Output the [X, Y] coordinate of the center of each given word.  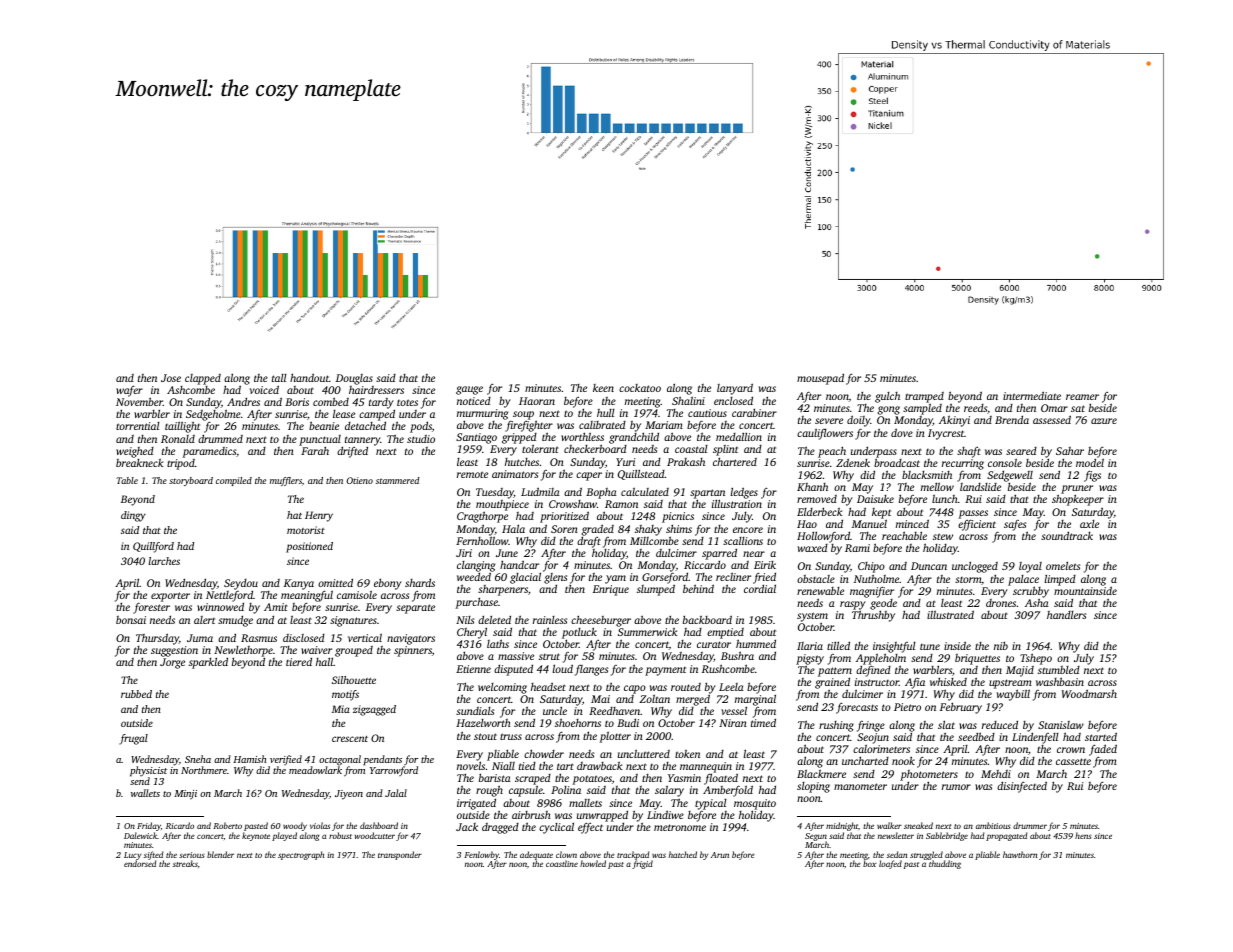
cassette [1073, 761]
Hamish [250, 759]
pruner [1077, 490]
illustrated [950, 614]
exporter [170, 597]
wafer [129, 391]
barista [495, 777]
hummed [756, 643]
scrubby [1031, 592]
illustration [737, 504]
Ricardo [180, 825]
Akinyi [954, 421]
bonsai [131, 620]
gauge [469, 390]
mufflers [286, 481]
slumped [656, 590]
